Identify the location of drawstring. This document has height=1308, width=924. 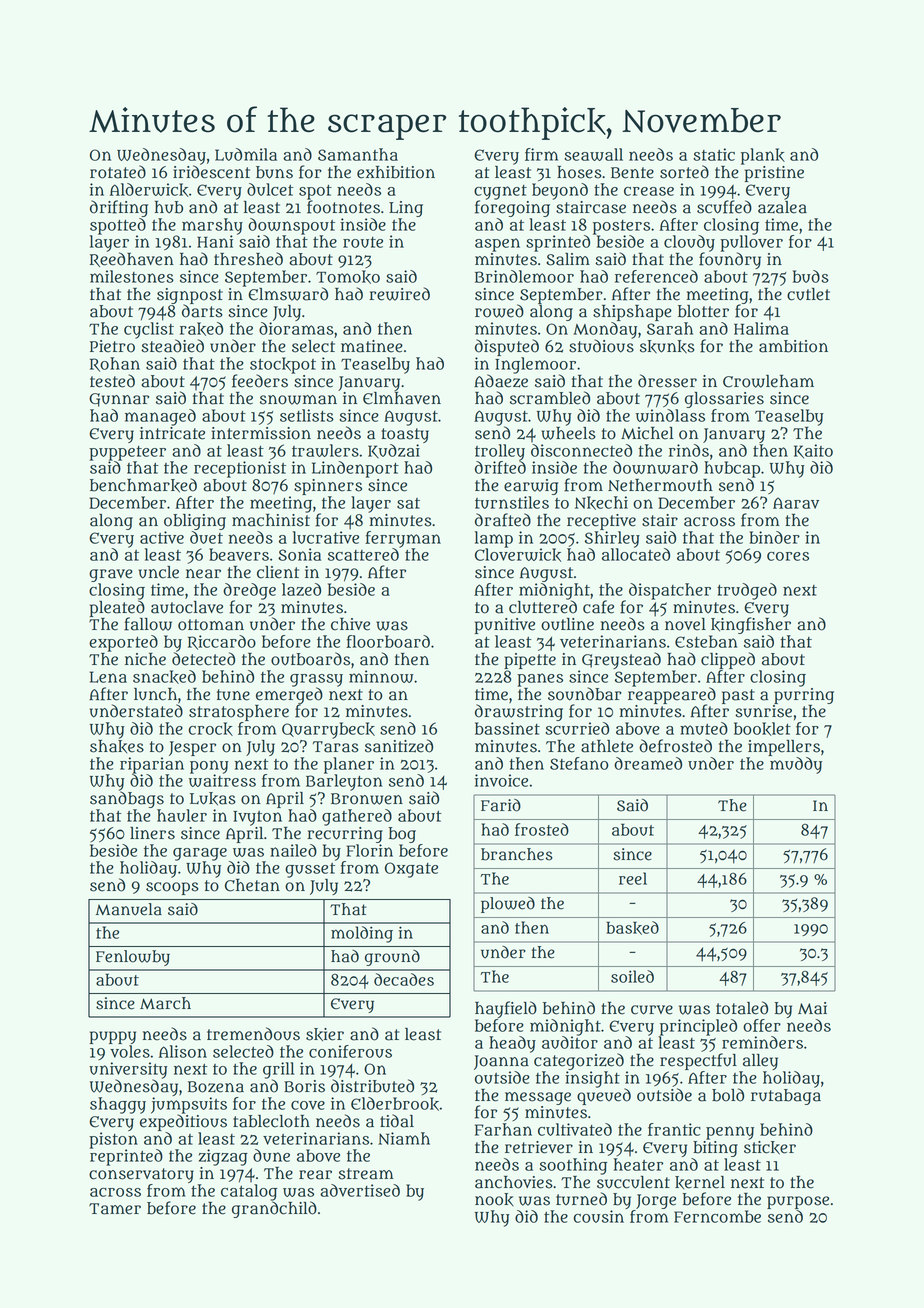
(519, 712).
